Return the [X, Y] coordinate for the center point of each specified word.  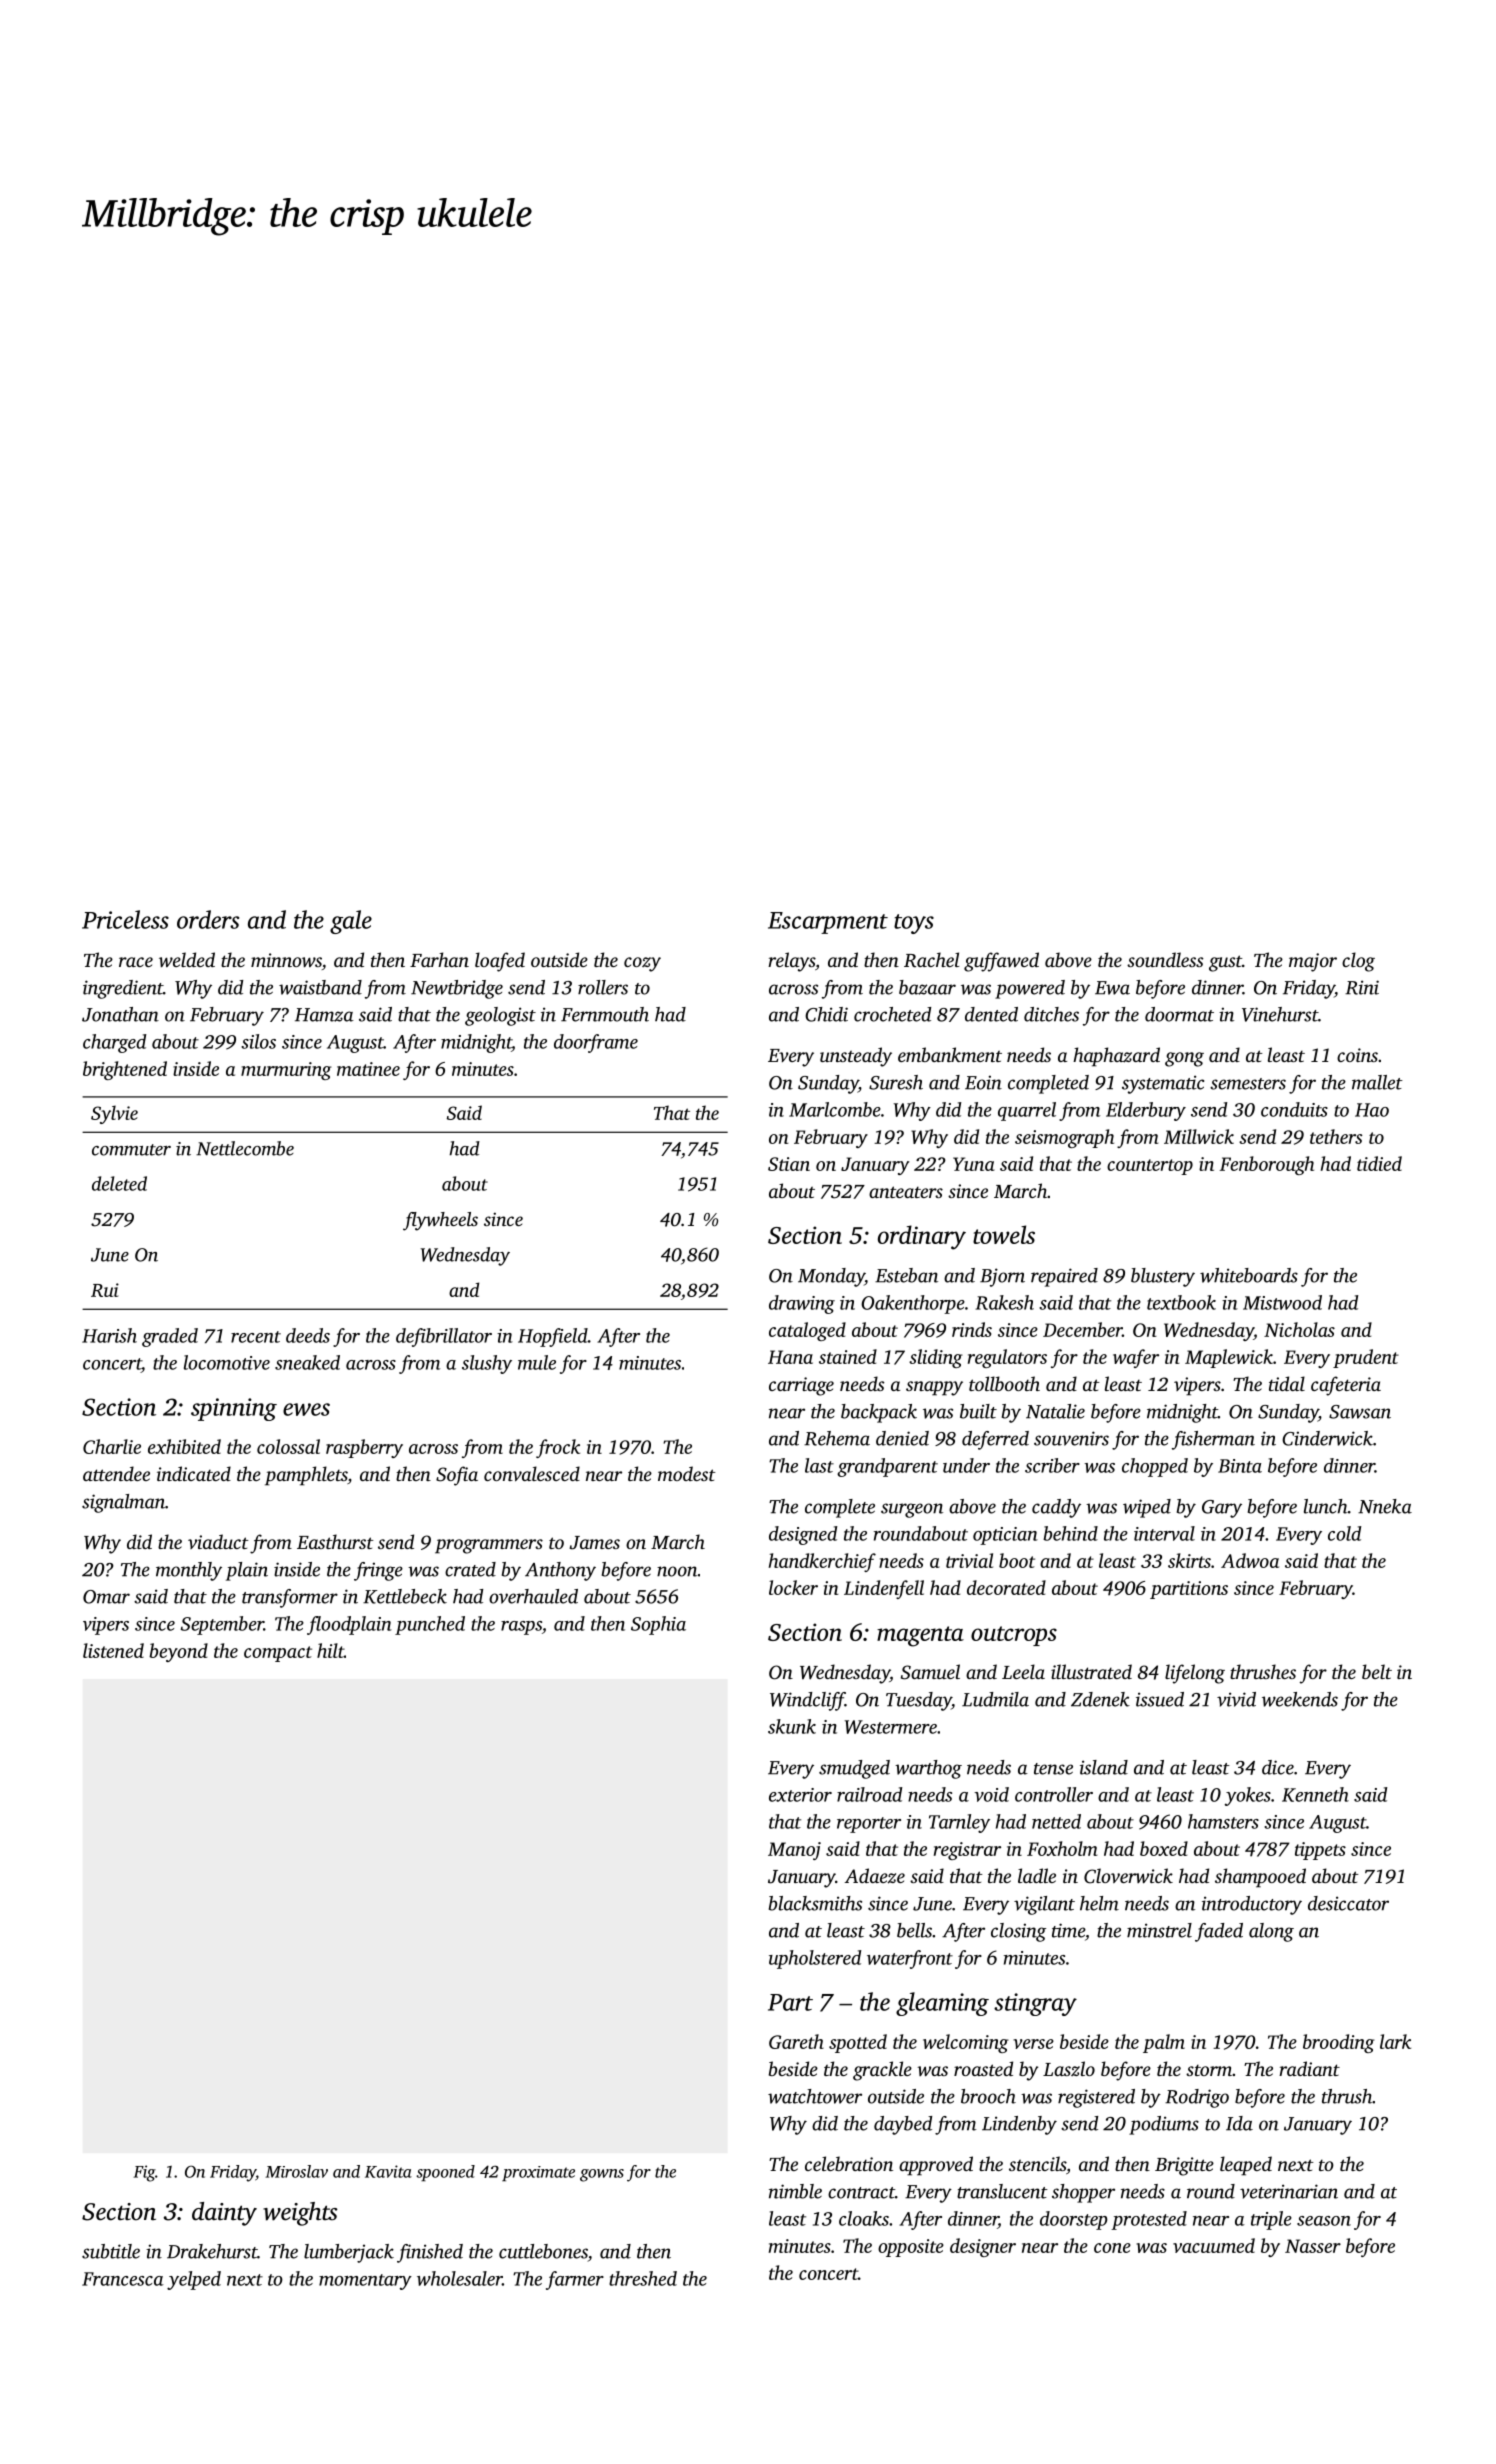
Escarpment [828, 923]
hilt [330, 1650]
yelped [194, 2280]
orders [208, 919]
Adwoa [1250, 1560]
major [1313, 962]
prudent [1366, 1358]
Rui [105, 1290]
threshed [643, 2278]
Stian [789, 1164]
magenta [920, 1636]
